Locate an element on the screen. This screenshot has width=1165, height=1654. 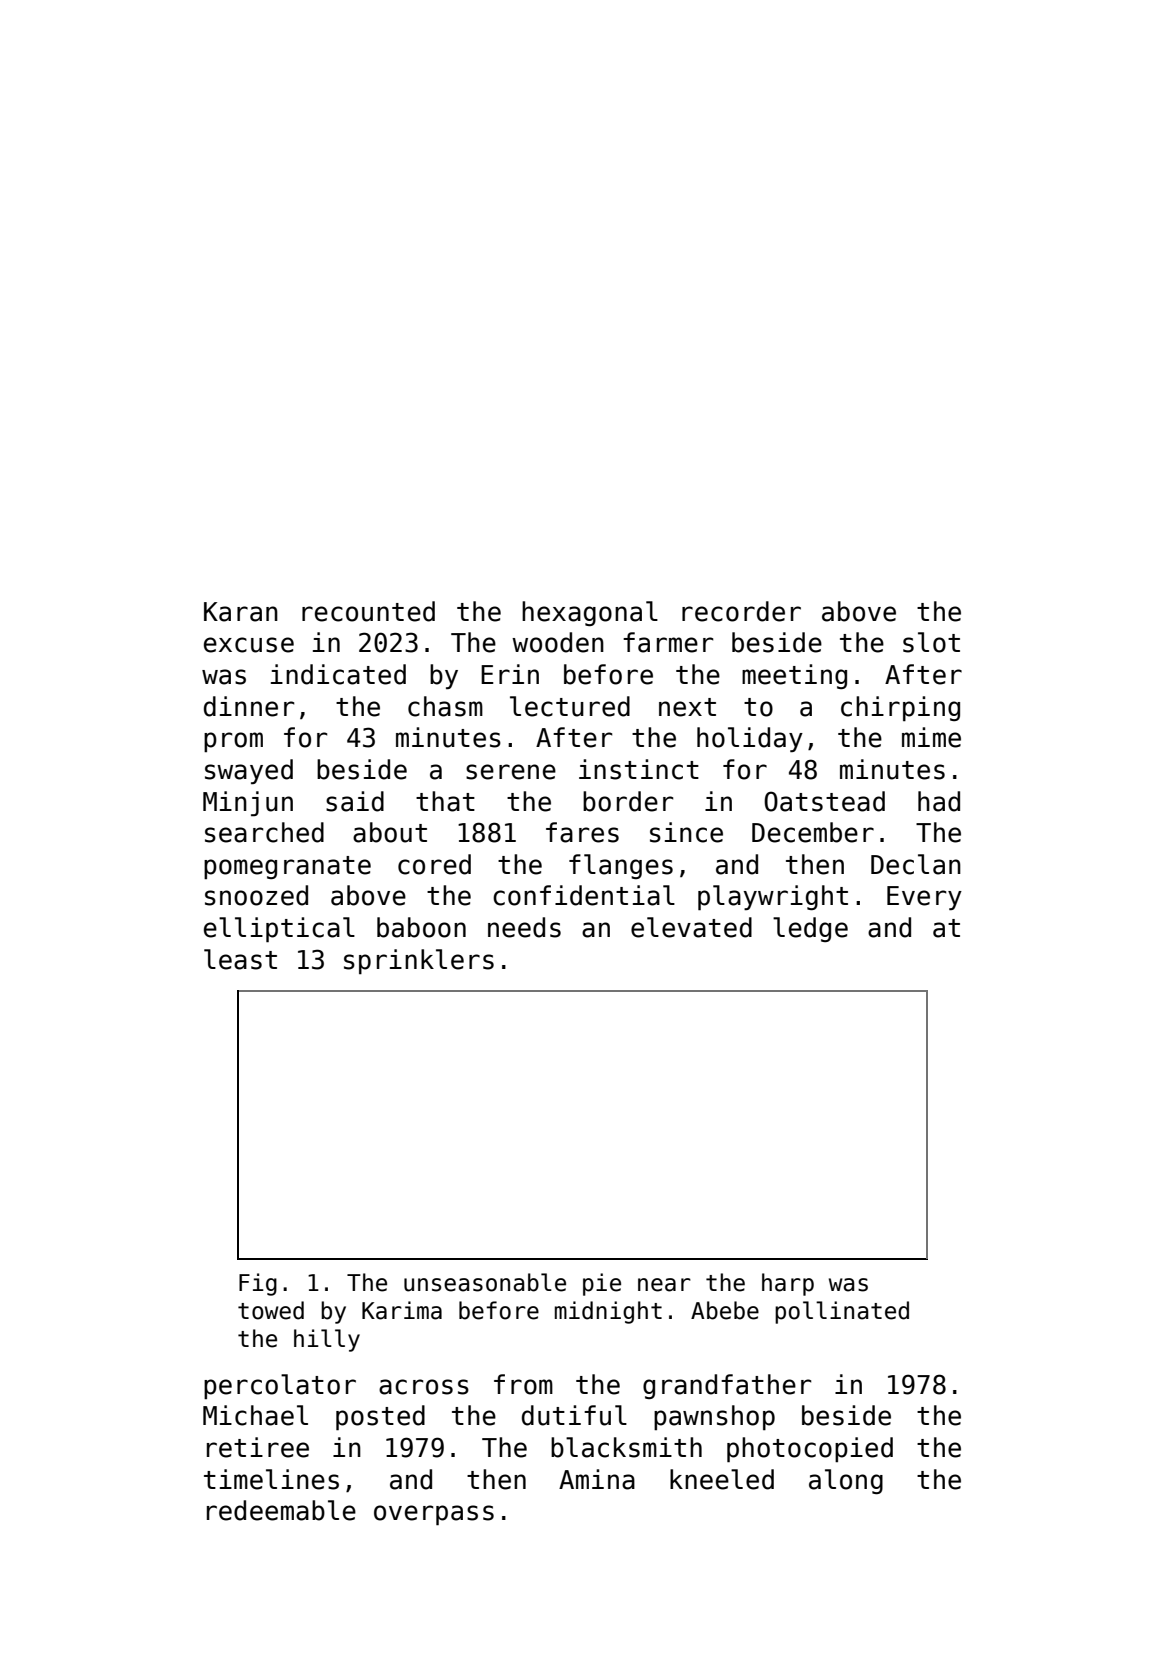
prom is located at coordinates (233, 742).
